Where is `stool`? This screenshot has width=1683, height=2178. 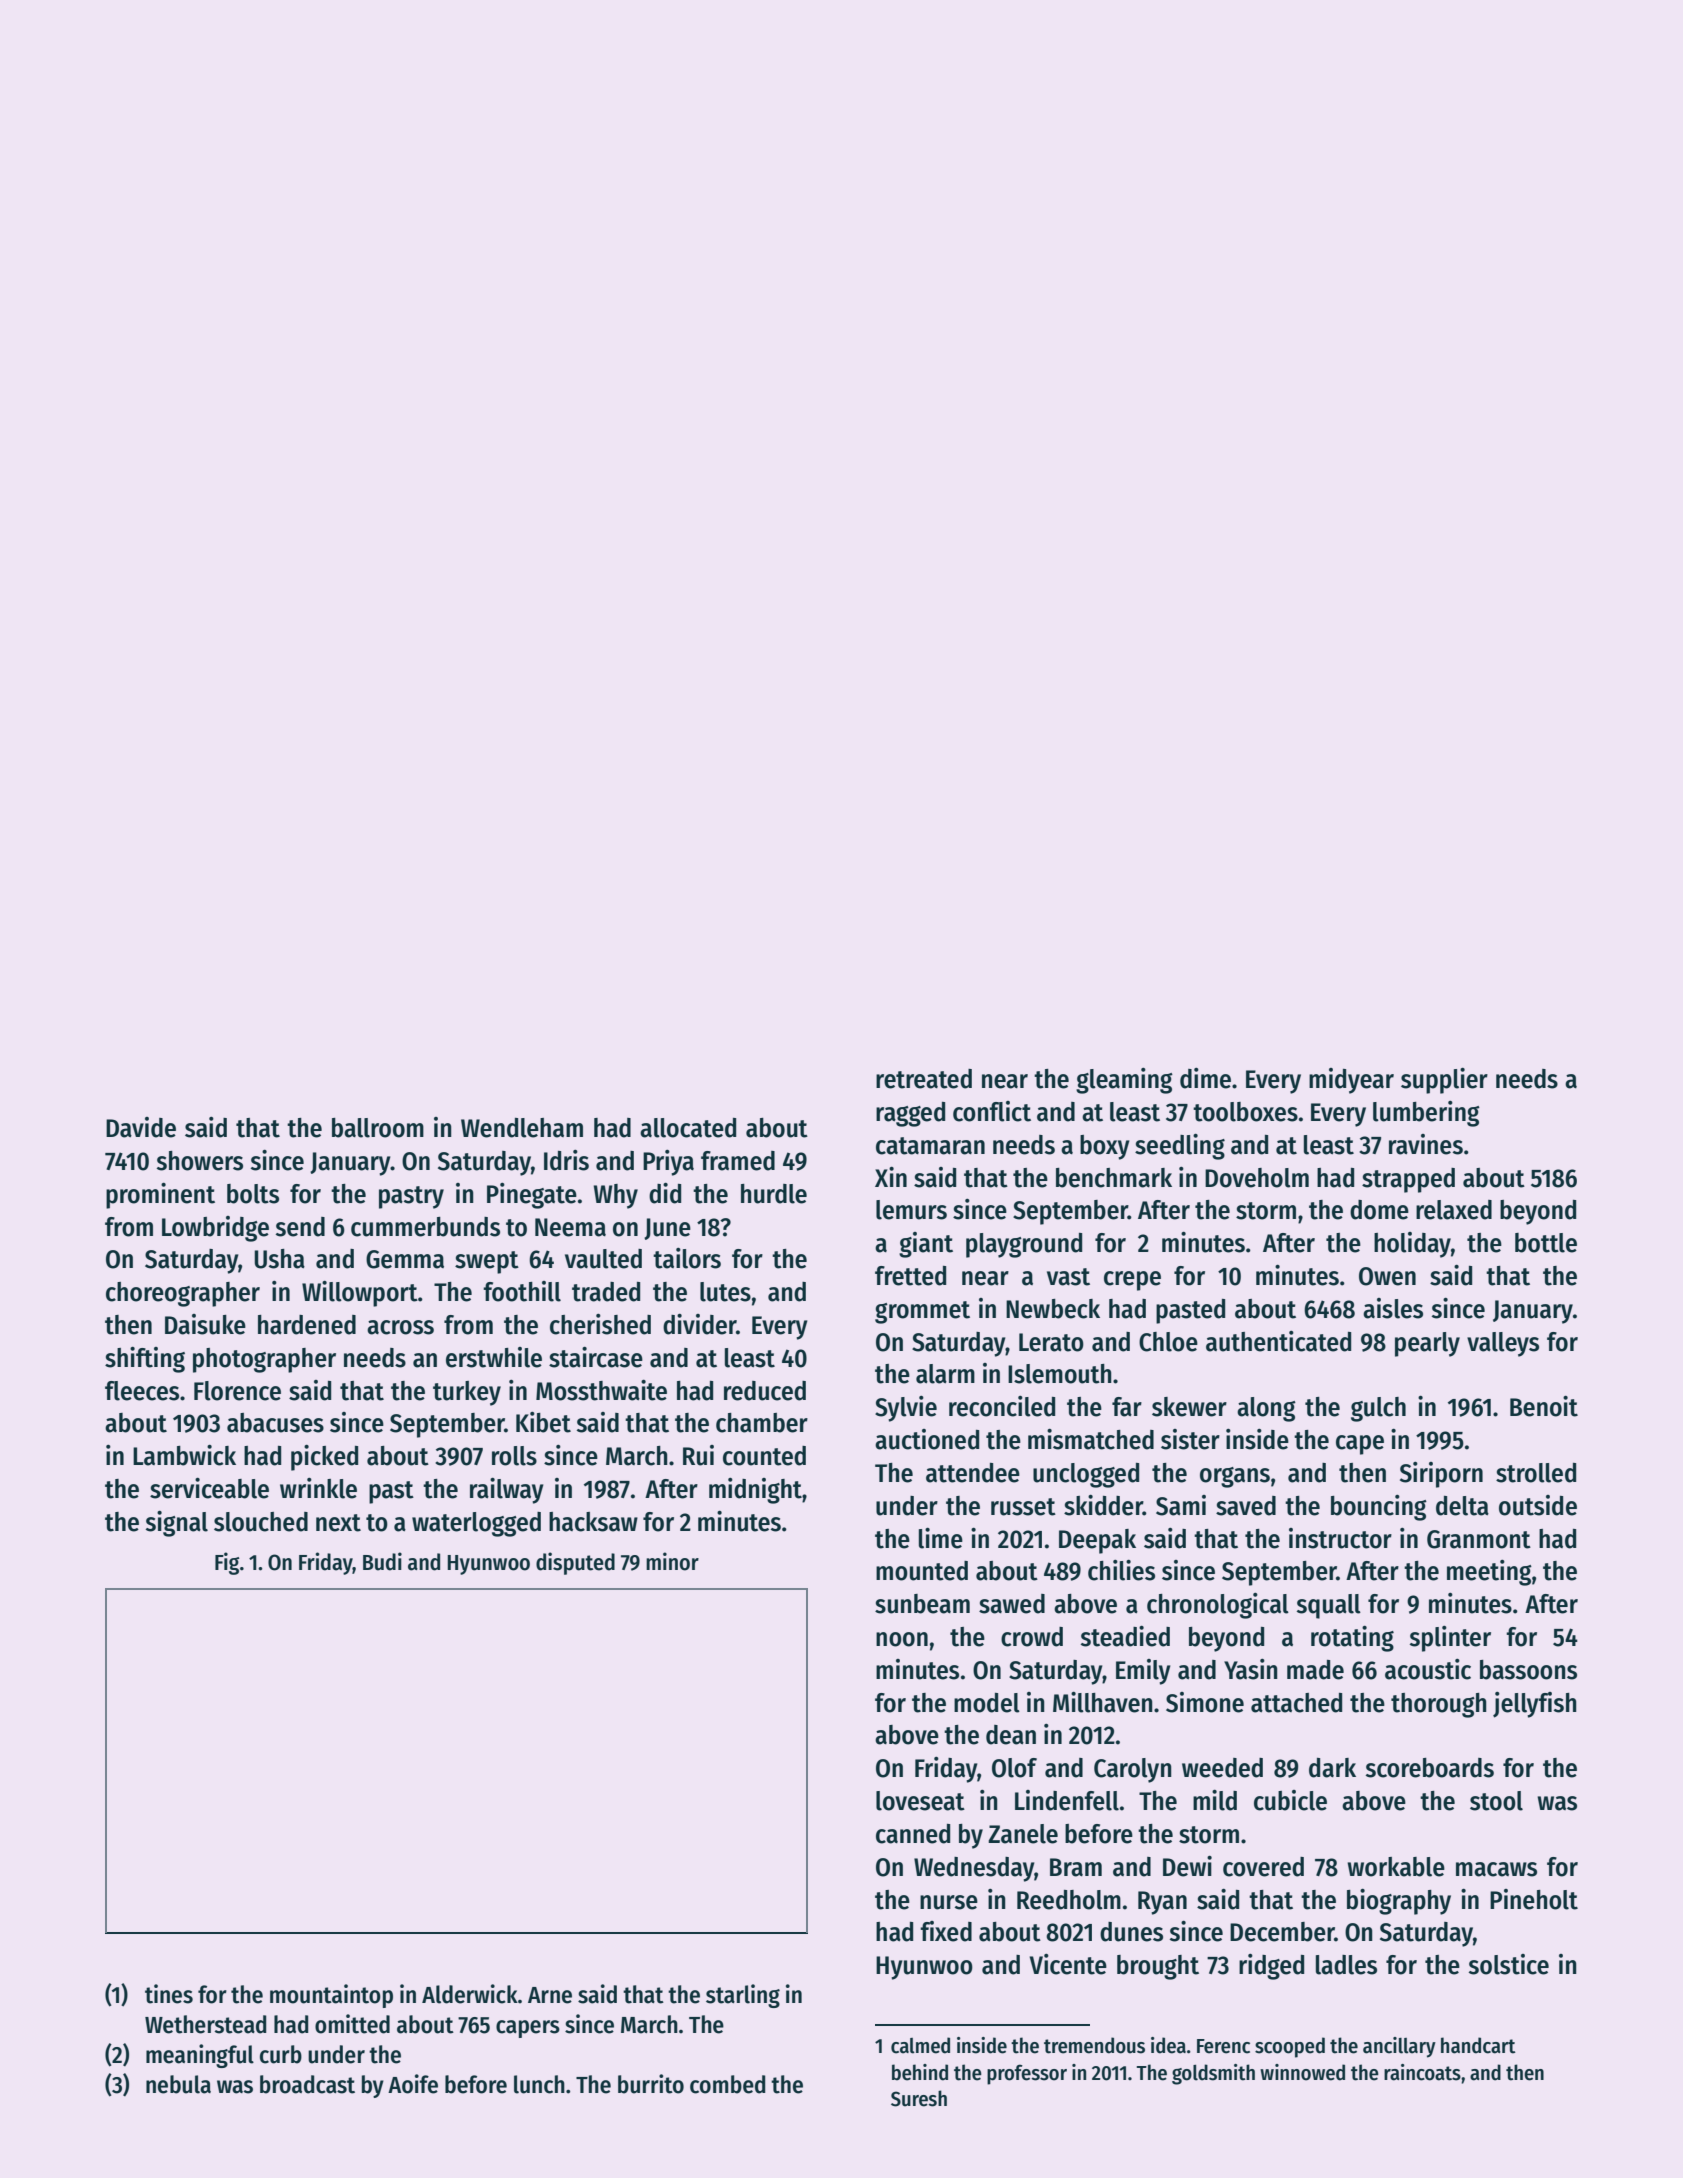 stool is located at coordinates (1496, 1801).
